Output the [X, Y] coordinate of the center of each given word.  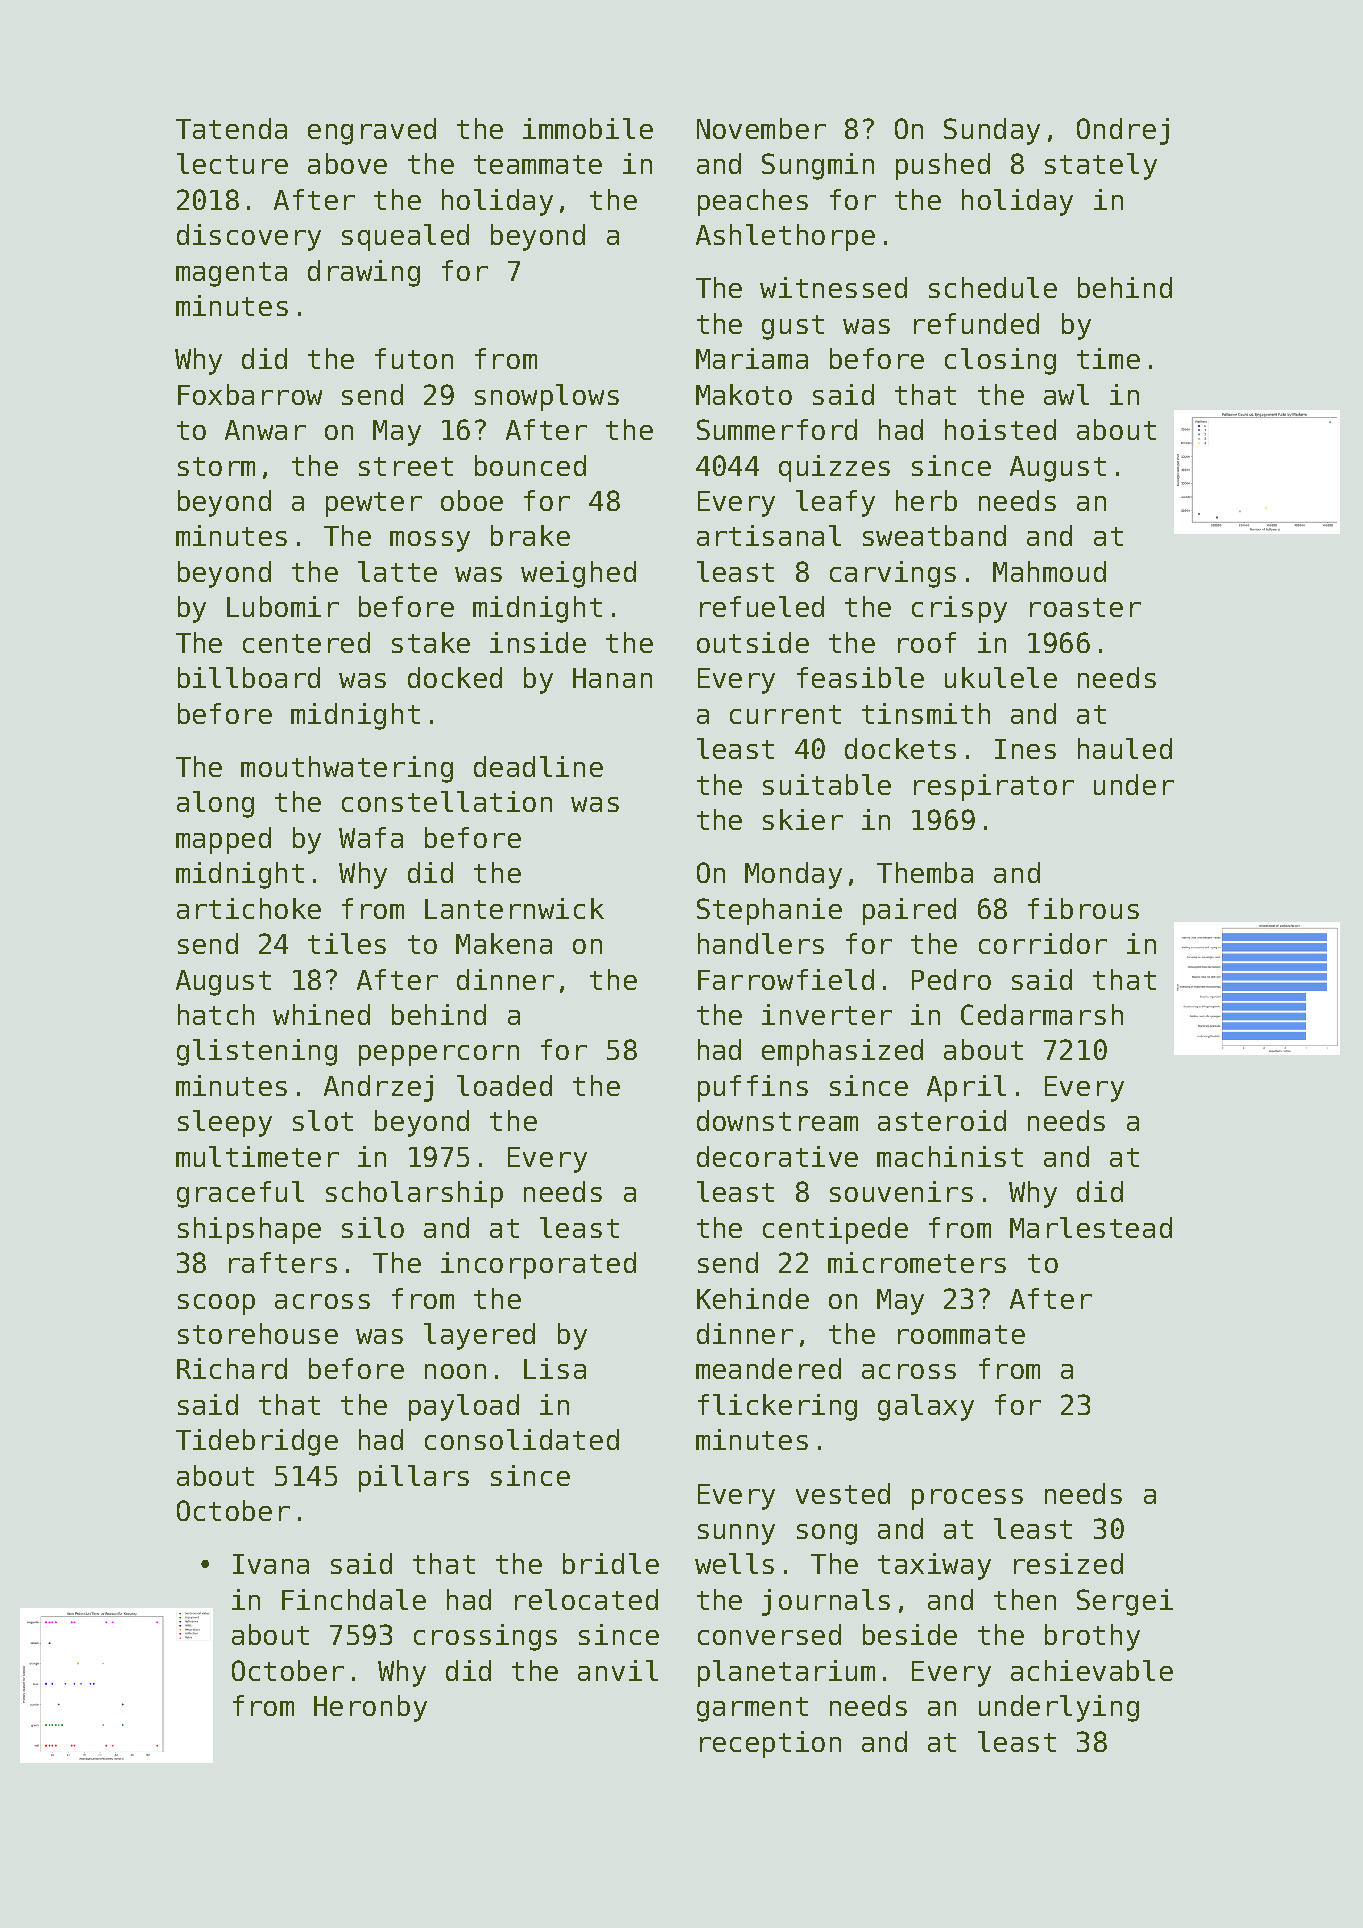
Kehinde [753, 1298]
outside [753, 642]
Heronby [370, 1708]
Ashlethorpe [785, 237]
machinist [950, 1156]
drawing [364, 273]
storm [216, 466]
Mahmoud [1049, 571]
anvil [618, 1670]
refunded [976, 323]
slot [323, 1120]
